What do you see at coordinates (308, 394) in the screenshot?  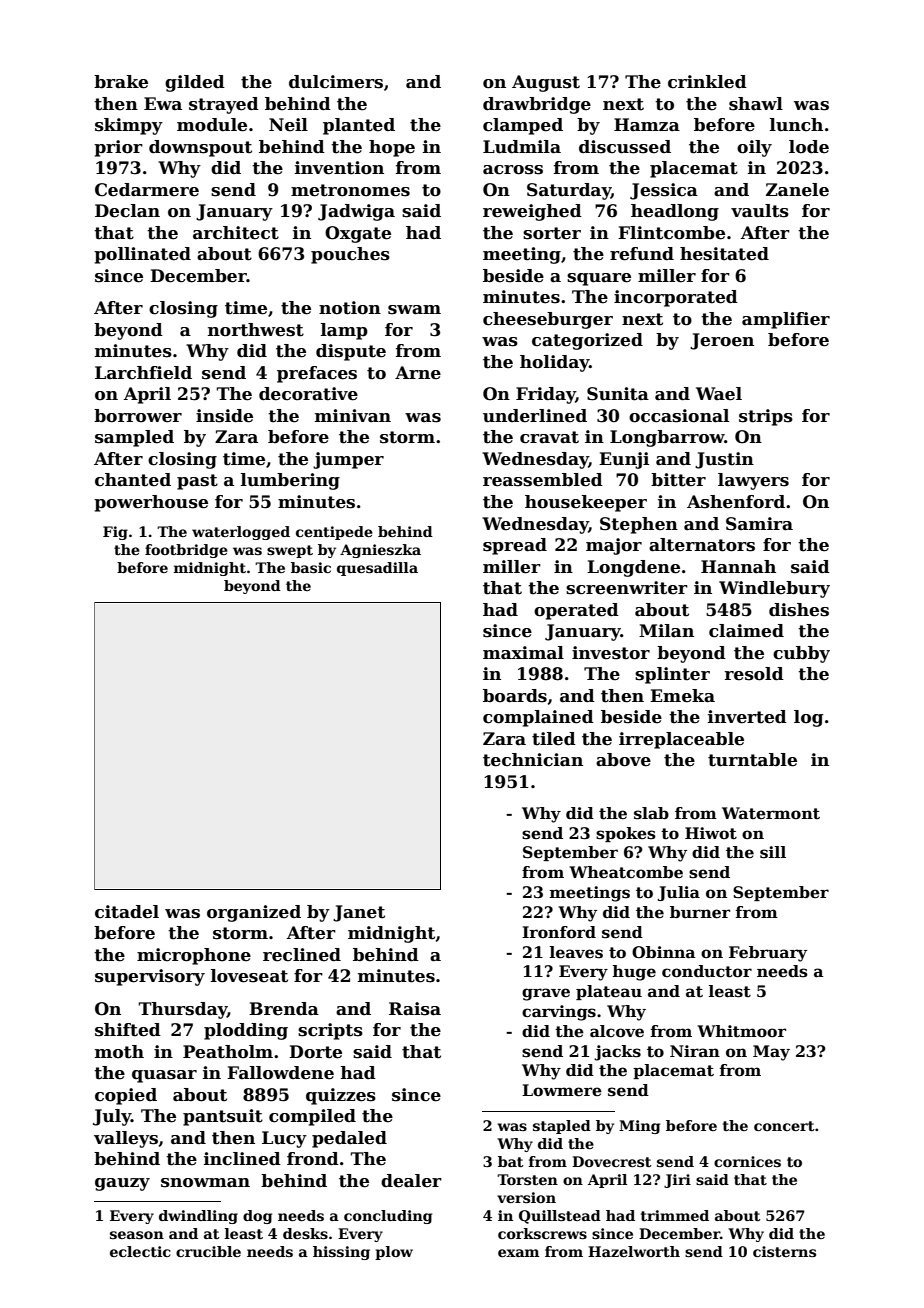 I see `decorative` at bounding box center [308, 394].
